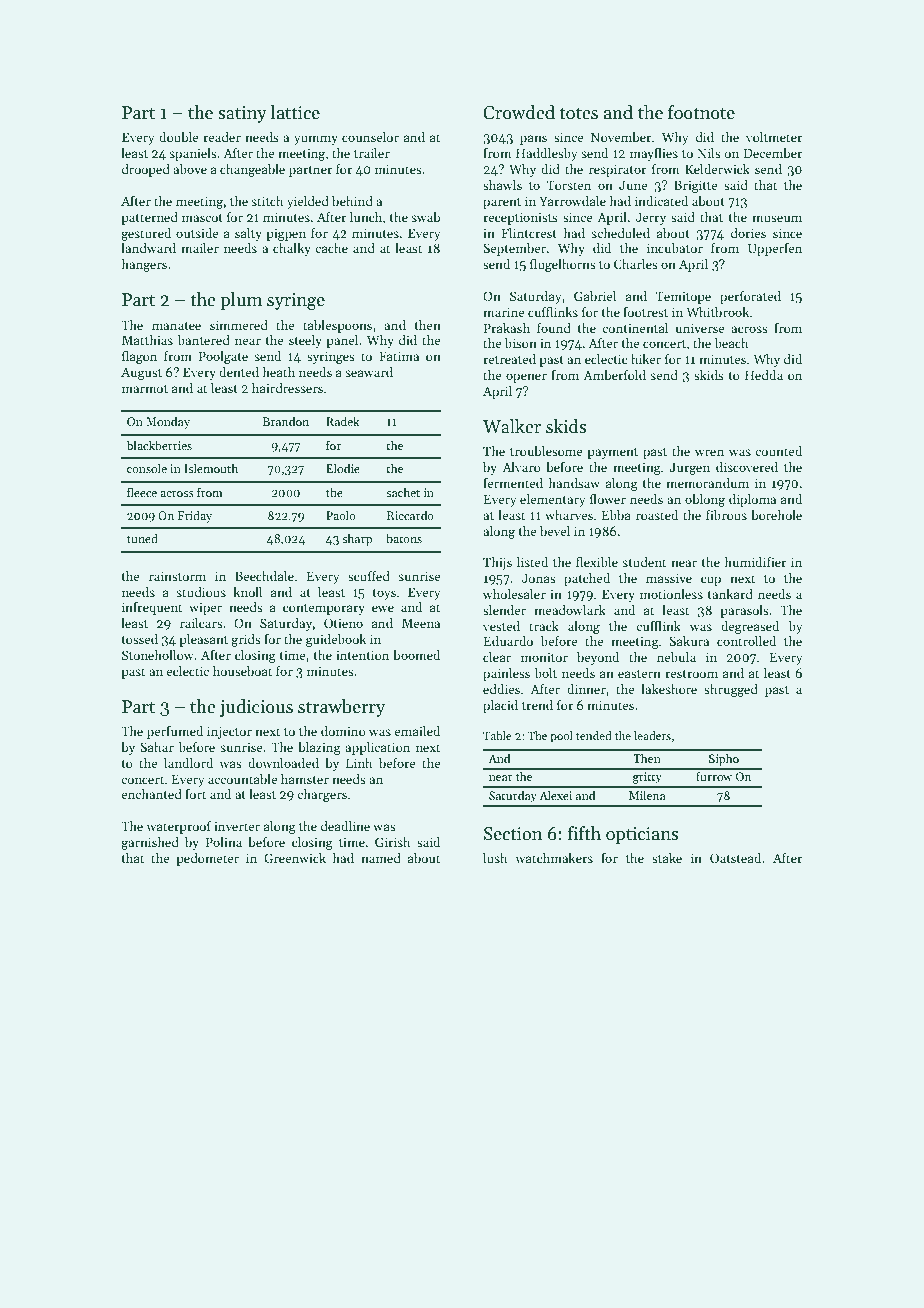 This document has width=924, height=1308. What do you see at coordinates (417, 731) in the document?
I see `emailed` at bounding box center [417, 731].
